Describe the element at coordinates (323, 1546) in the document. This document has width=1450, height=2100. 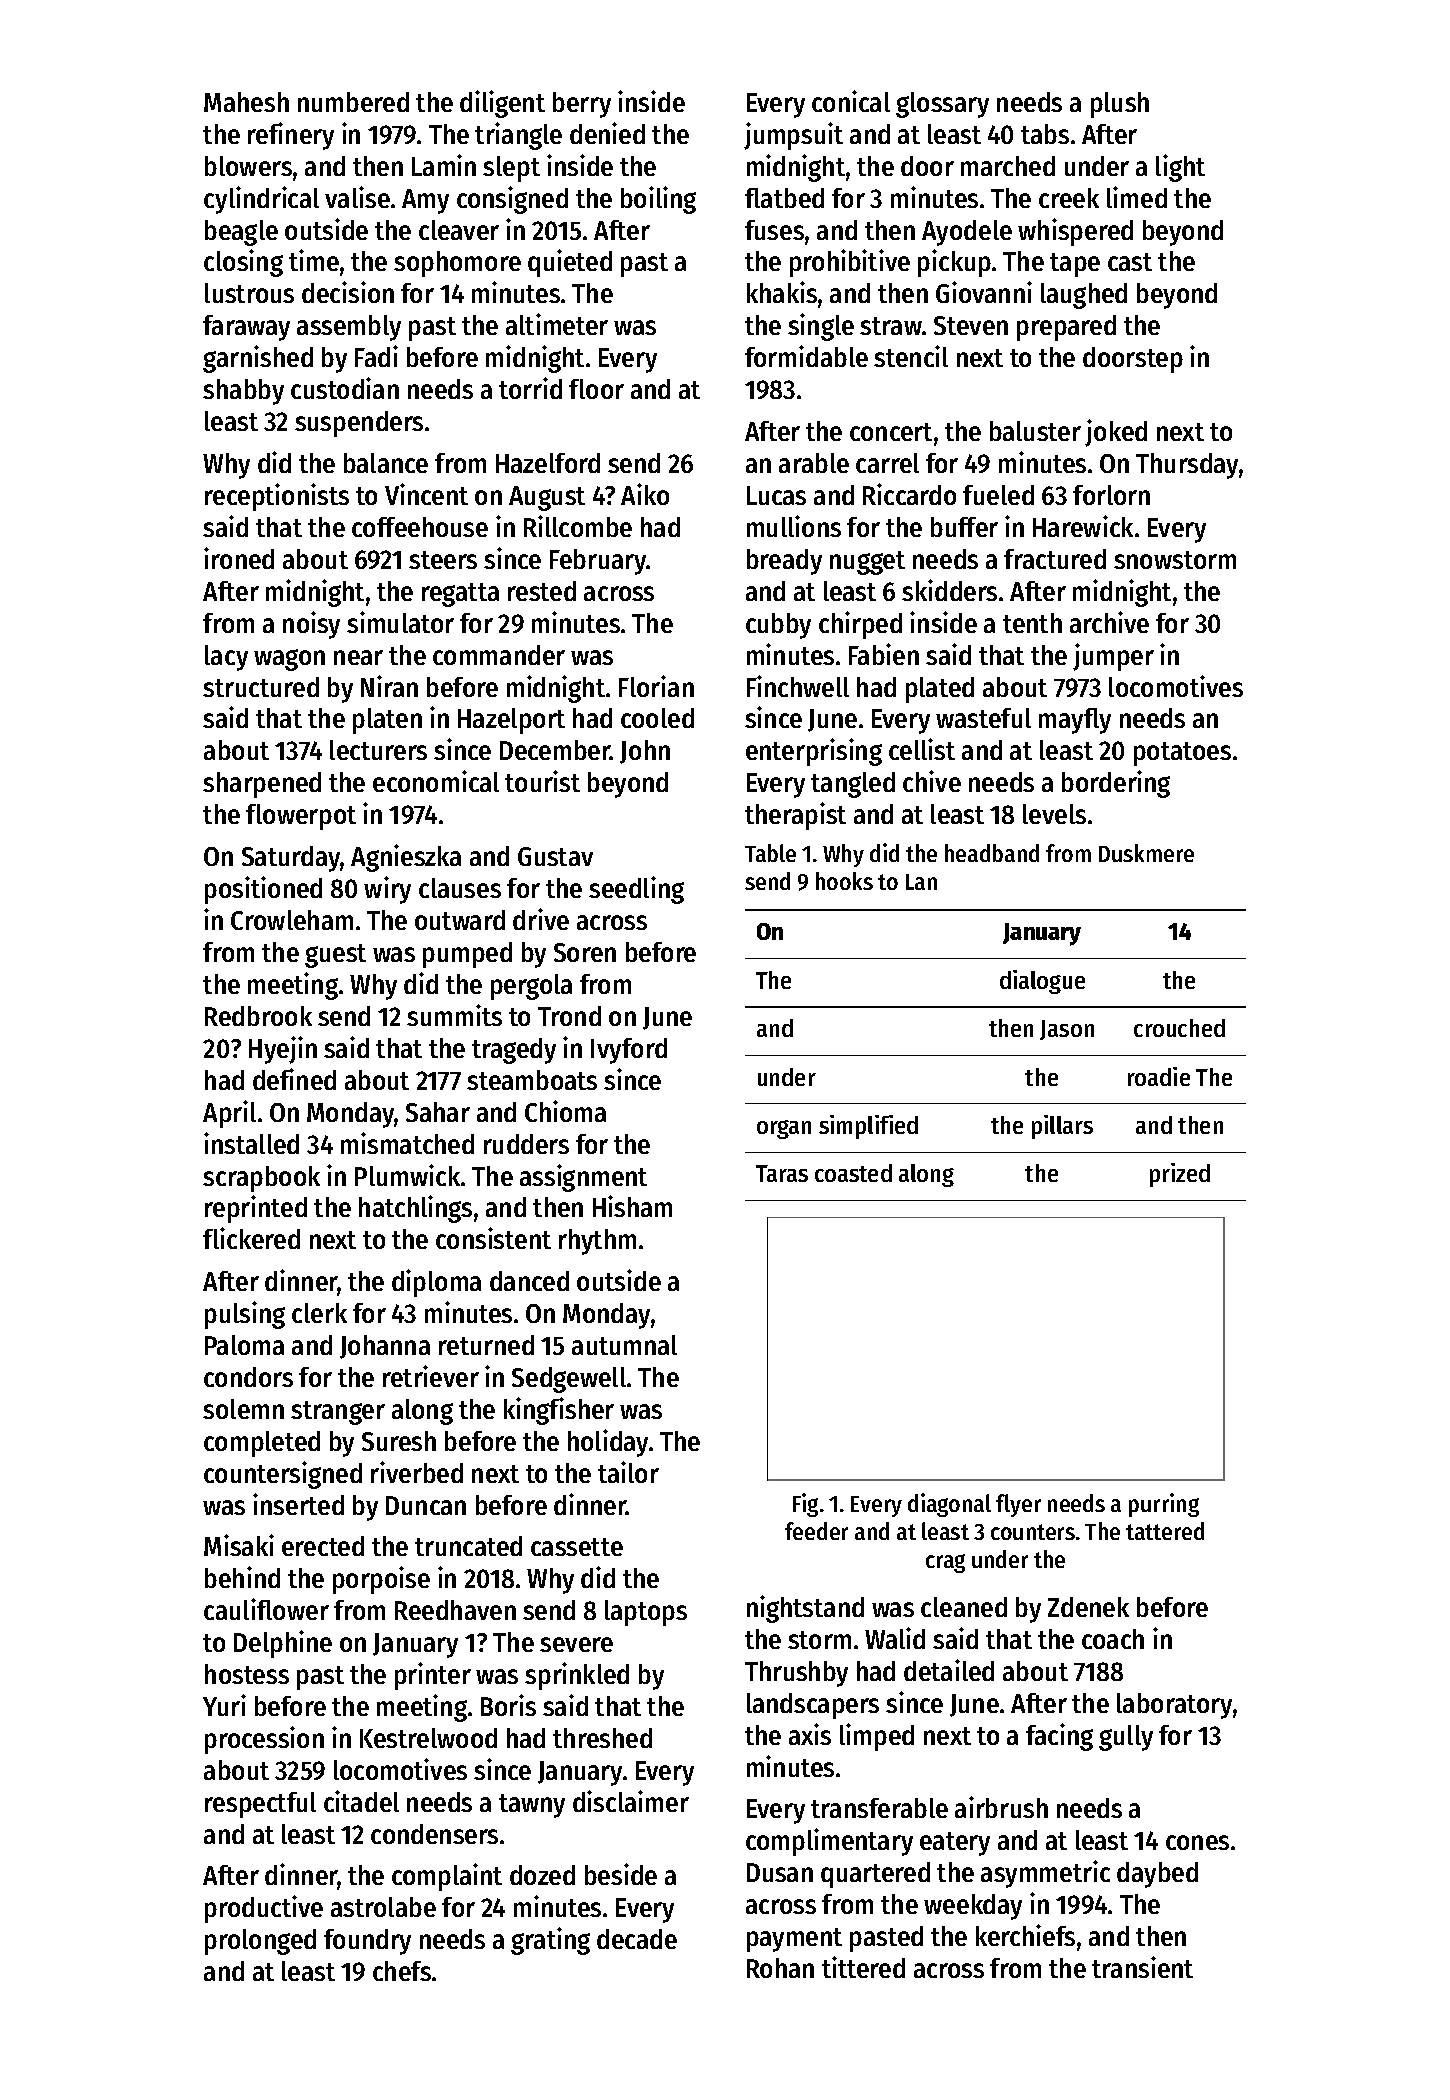
I see `erected` at that location.
